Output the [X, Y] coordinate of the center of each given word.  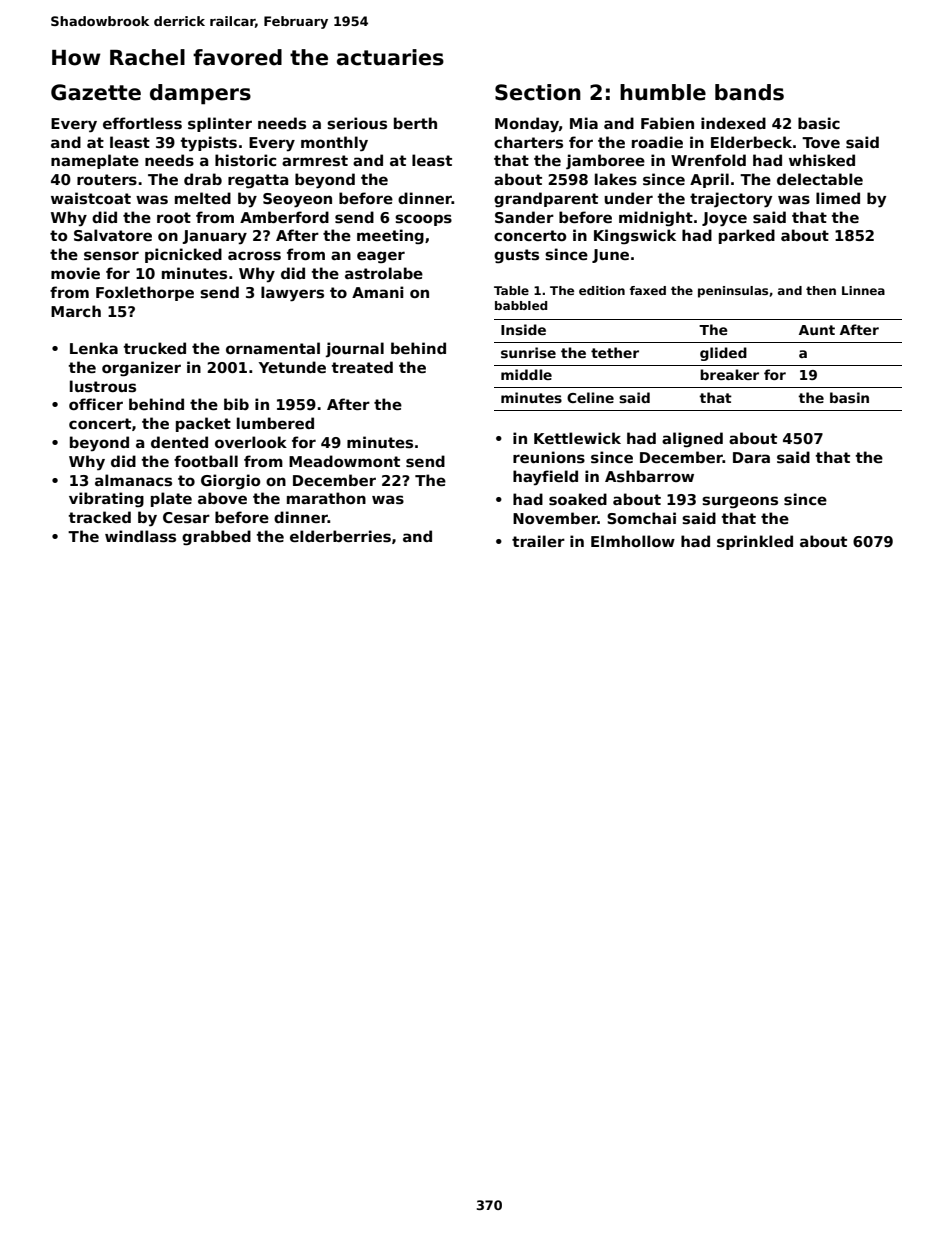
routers [107, 180]
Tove [821, 142]
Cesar [186, 518]
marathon [326, 498]
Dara [751, 457]
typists [209, 144]
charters [528, 142]
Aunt [817, 330]
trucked [155, 348]
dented [179, 442]
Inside [523, 329]
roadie [657, 142]
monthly [334, 144]
